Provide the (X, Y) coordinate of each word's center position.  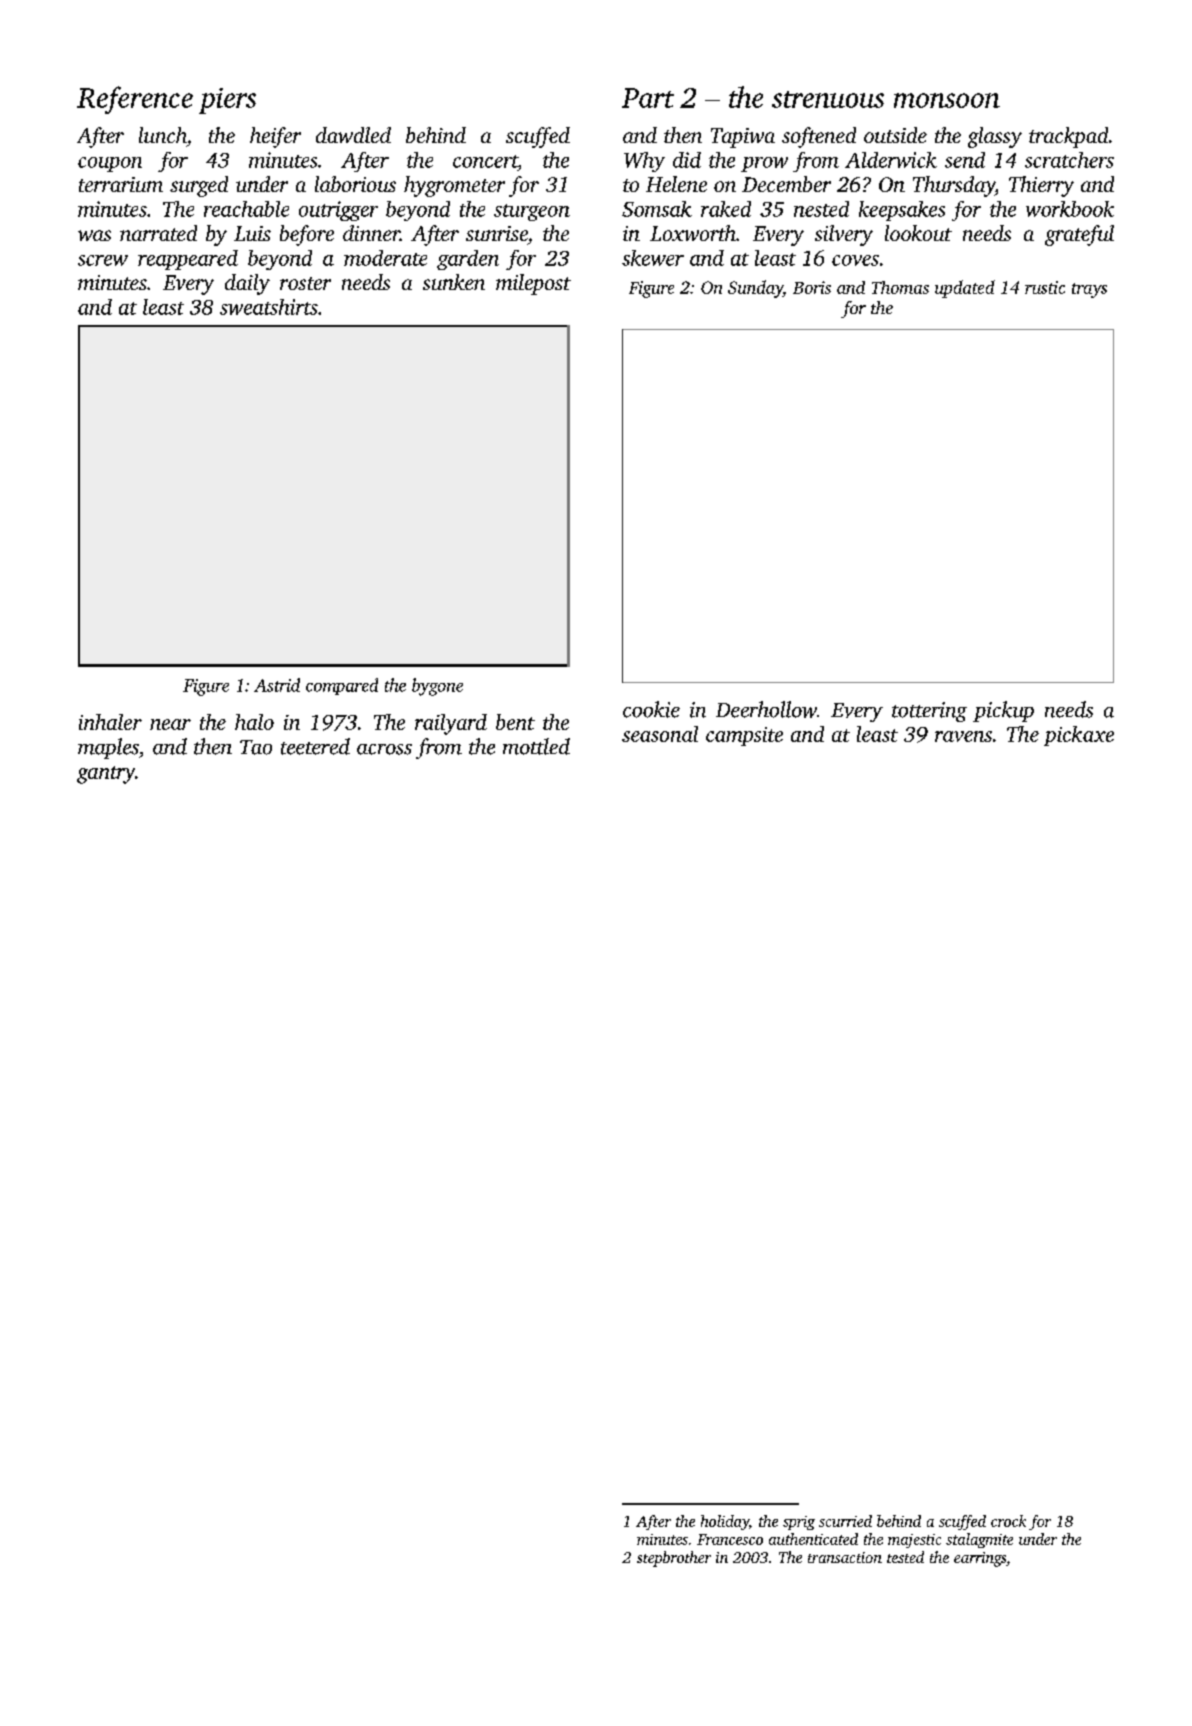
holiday (725, 1522)
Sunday (755, 289)
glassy (995, 137)
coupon (110, 164)
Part (648, 98)
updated (965, 289)
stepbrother (674, 1559)
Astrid (277, 685)
